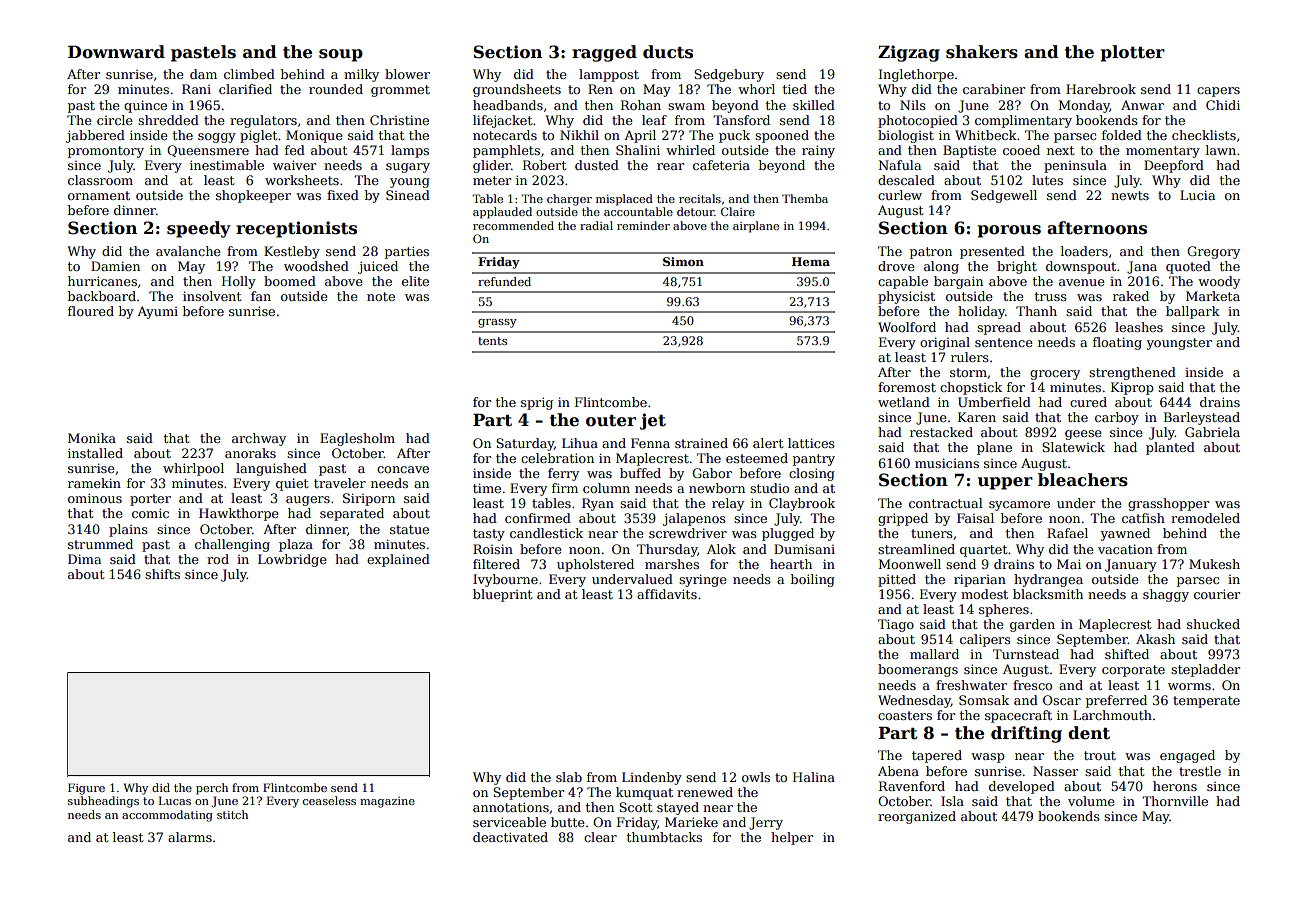 The height and width of the screenshot is (924, 1308). What do you see at coordinates (510, 837) in the screenshot?
I see `deactivated` at bounding box center [510, 837].
